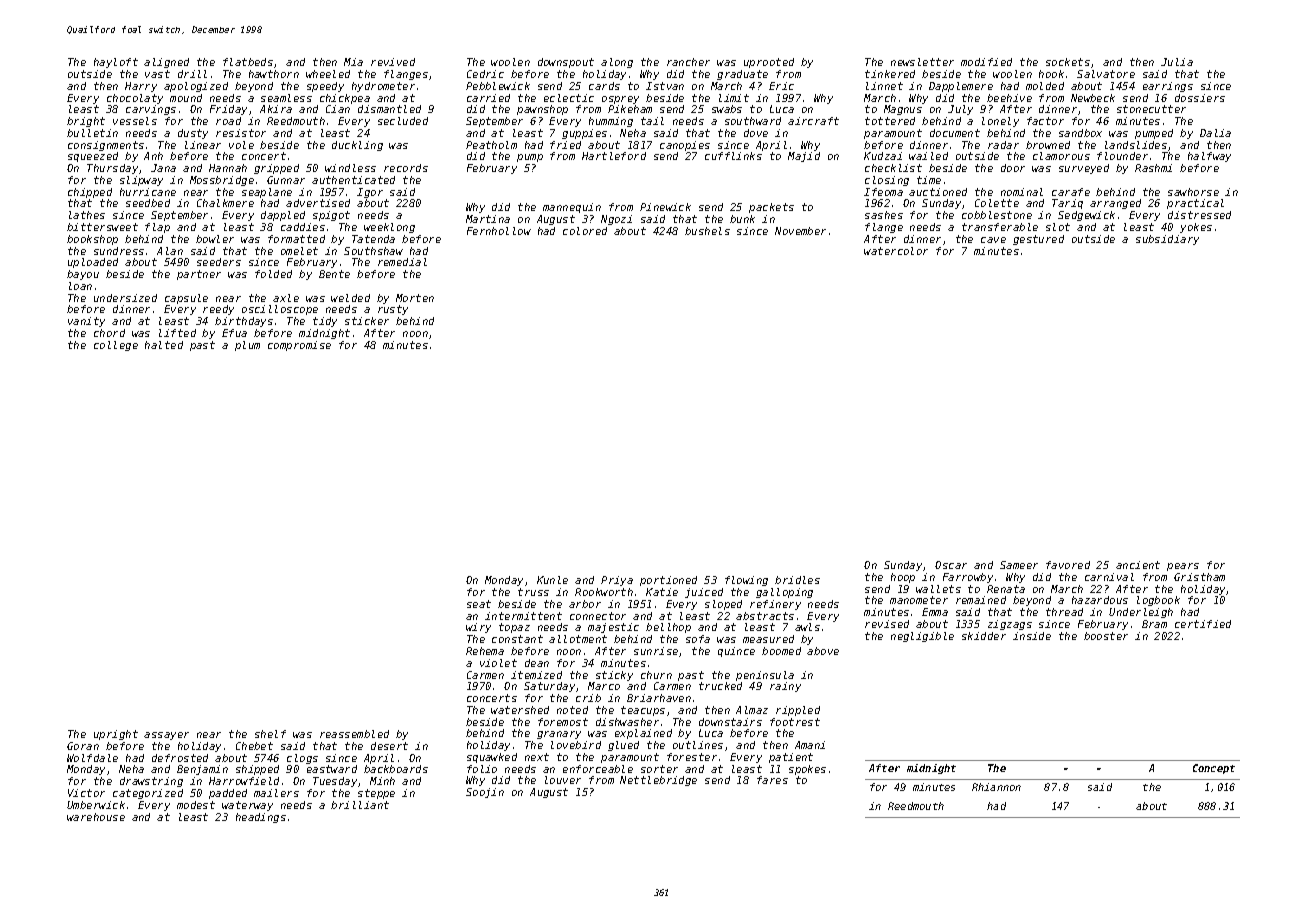  What do you see at coordinates (248, 62) in the screenshot?
I see `flatbeds` at bounding box center [248, 62].
